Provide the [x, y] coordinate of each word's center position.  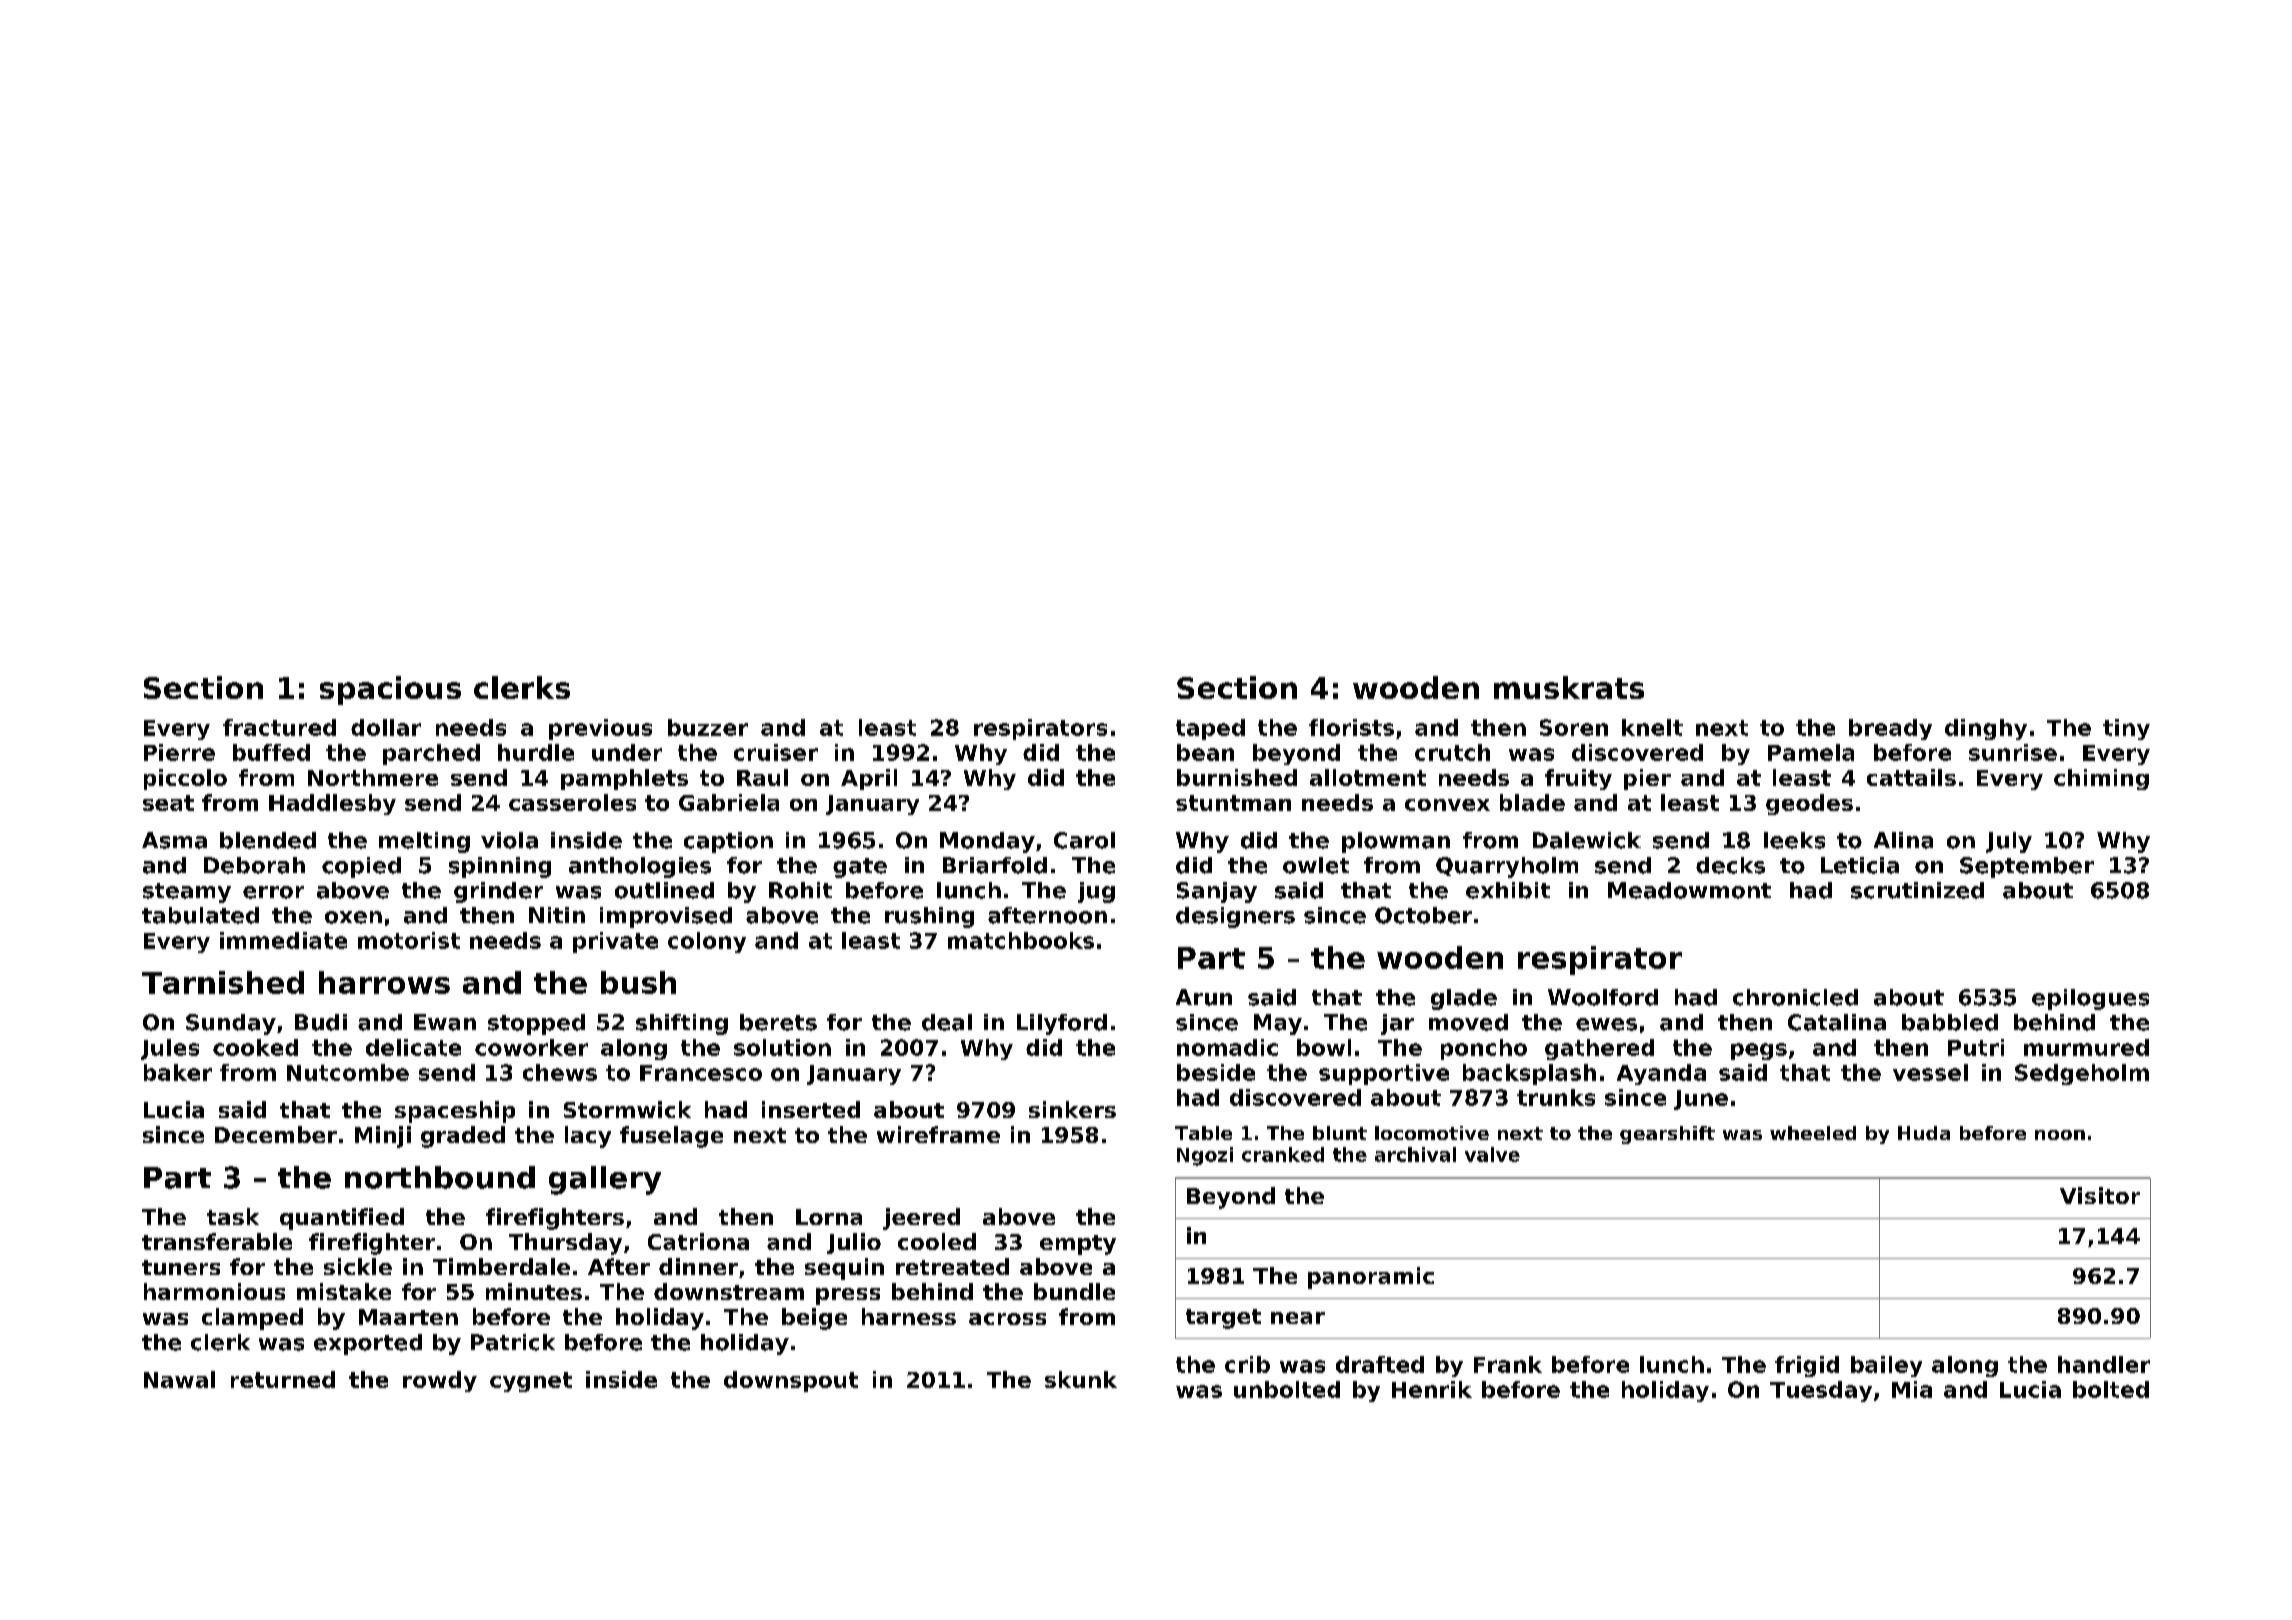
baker [178, 1072]
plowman [1396, 842]
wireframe [938, 1134]
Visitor [2100, 1195]
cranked [1283, 1154]
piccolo [185, 779]
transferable [217, 1241]
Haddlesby [332, 804]
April [869, 779]
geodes [1809, 804]
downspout [791, 1381]
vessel [1930, 1072]
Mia [1912, 1389]
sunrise [2013, 752]
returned [283, 1379]
